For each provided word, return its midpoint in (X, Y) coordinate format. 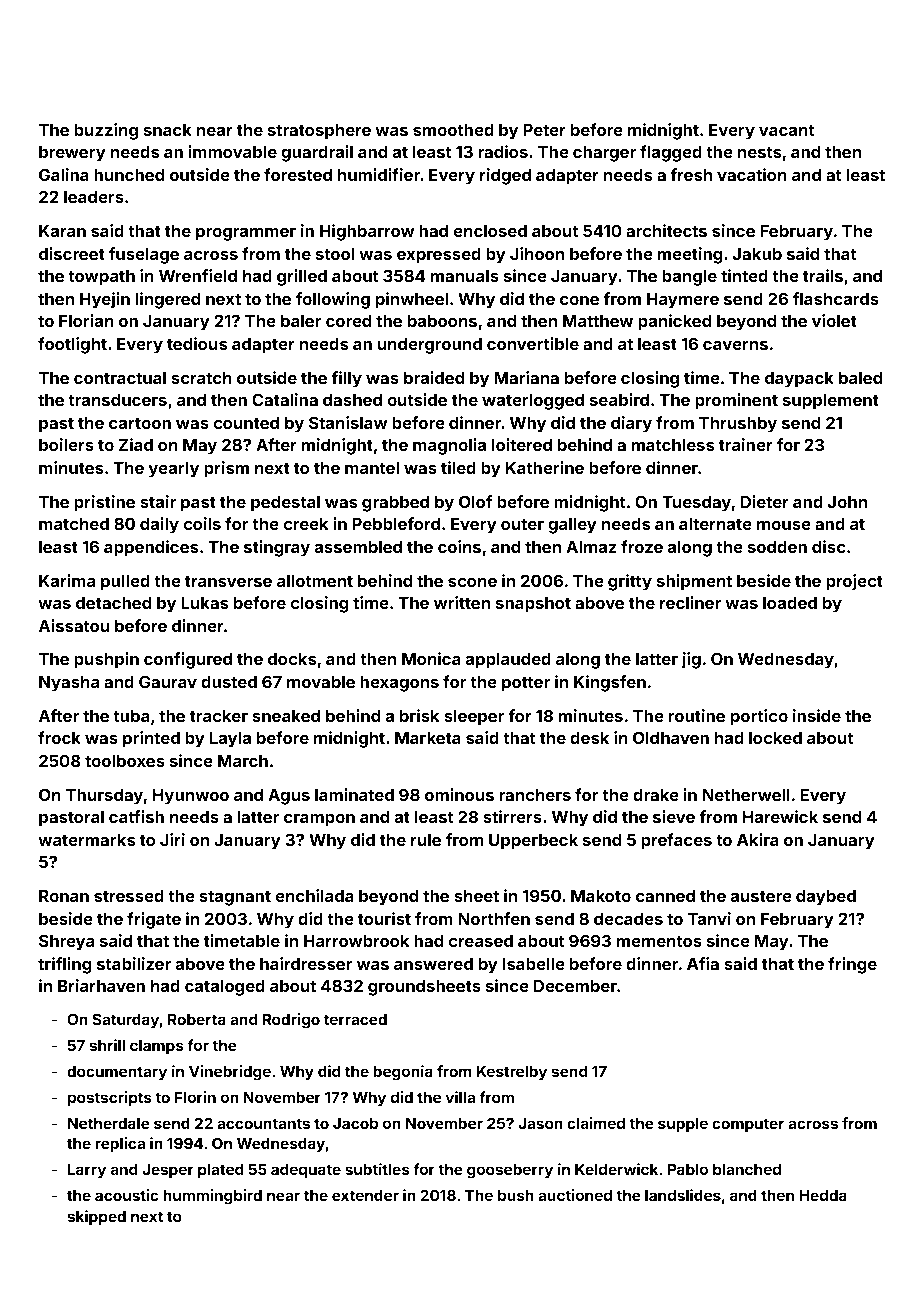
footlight (72, 345)
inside (817, 715)
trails (823, 275)
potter (526, 684)
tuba (131, 716)
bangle (689, 278)
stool (335, 254)
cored (348, 321)
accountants (263, 1123)
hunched (129, 175)
